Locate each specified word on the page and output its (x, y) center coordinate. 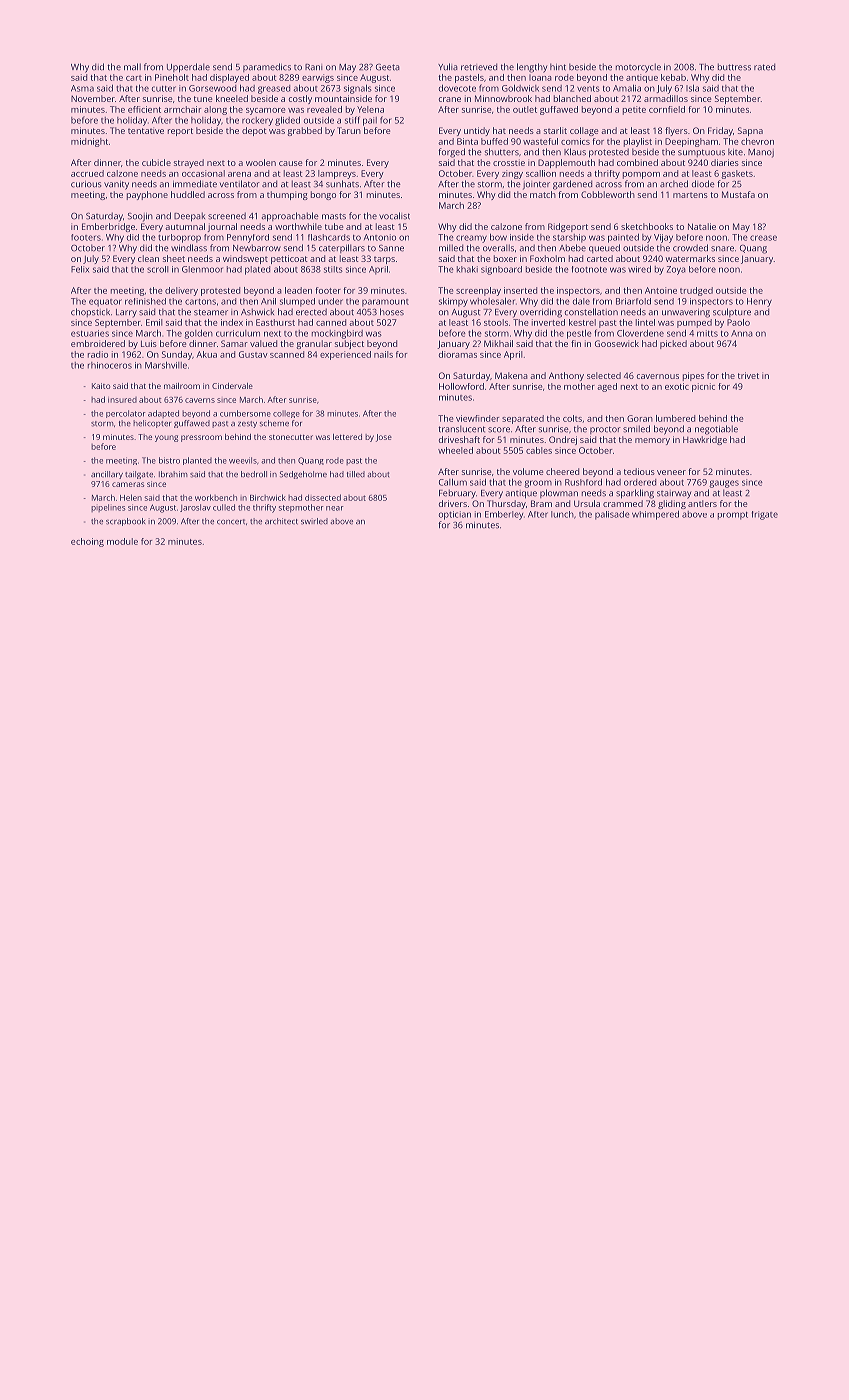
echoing (87, 542)
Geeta (388, 67)
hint (558, 67)
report (180, 132)
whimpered (655, 515)
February (457, 494)
